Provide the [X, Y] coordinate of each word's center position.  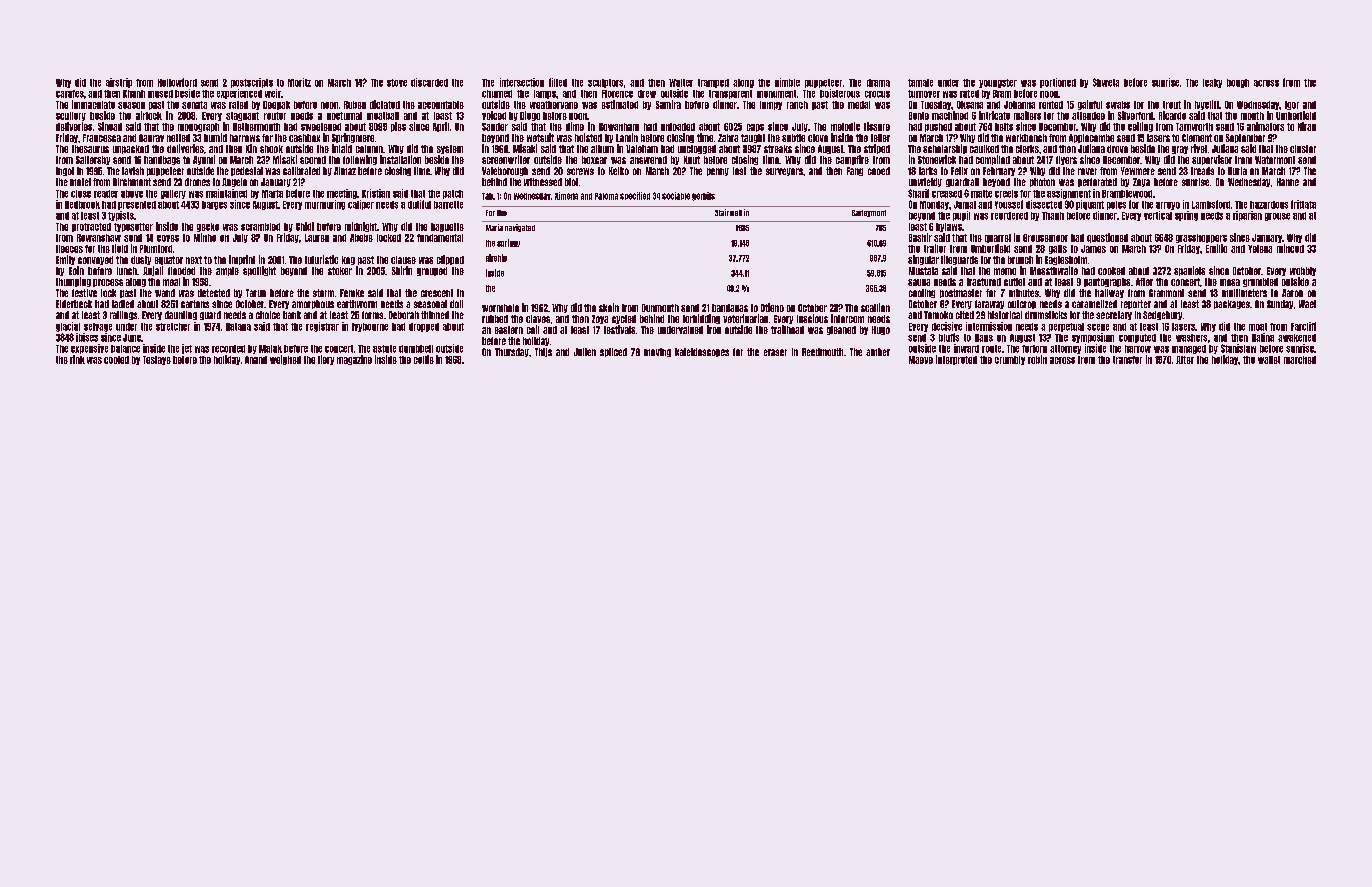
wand [165, 293]
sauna [919, 282]
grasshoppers [1201, 238]
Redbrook [82, 205]
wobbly [1303, 271]
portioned [1058, 83]
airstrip [119, 83]
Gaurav [151, 138]
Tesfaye [157, 360]
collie [424, 359]
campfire [852, 160]
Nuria [1237, 171]
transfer [1127, 360]
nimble [787, 82]
